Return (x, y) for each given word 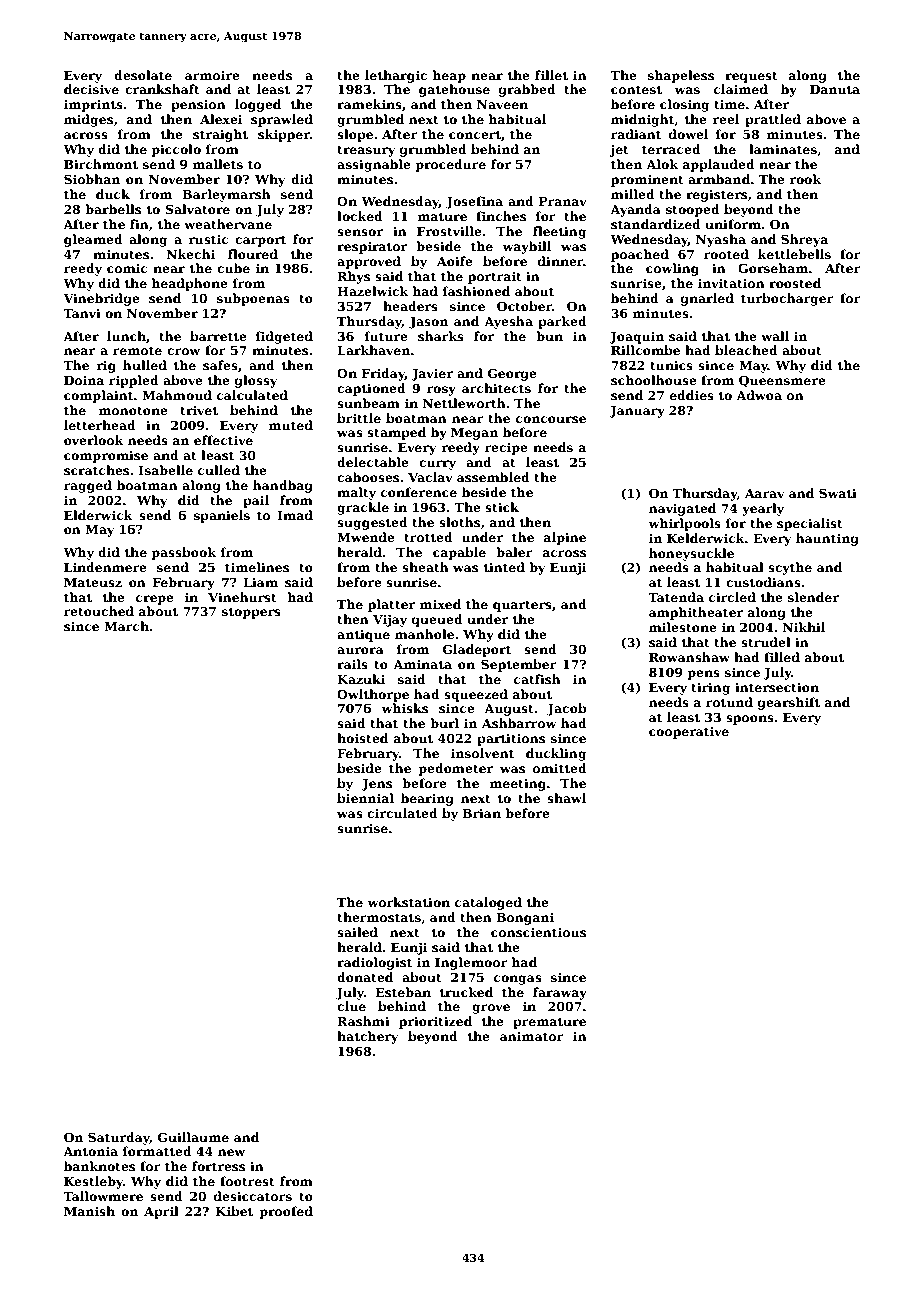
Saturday (119, 1138)
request (751, 77)
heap (449, 76)
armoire (212, 75)
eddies (692, 395)
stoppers (251, 613)
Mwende (366, 537)
